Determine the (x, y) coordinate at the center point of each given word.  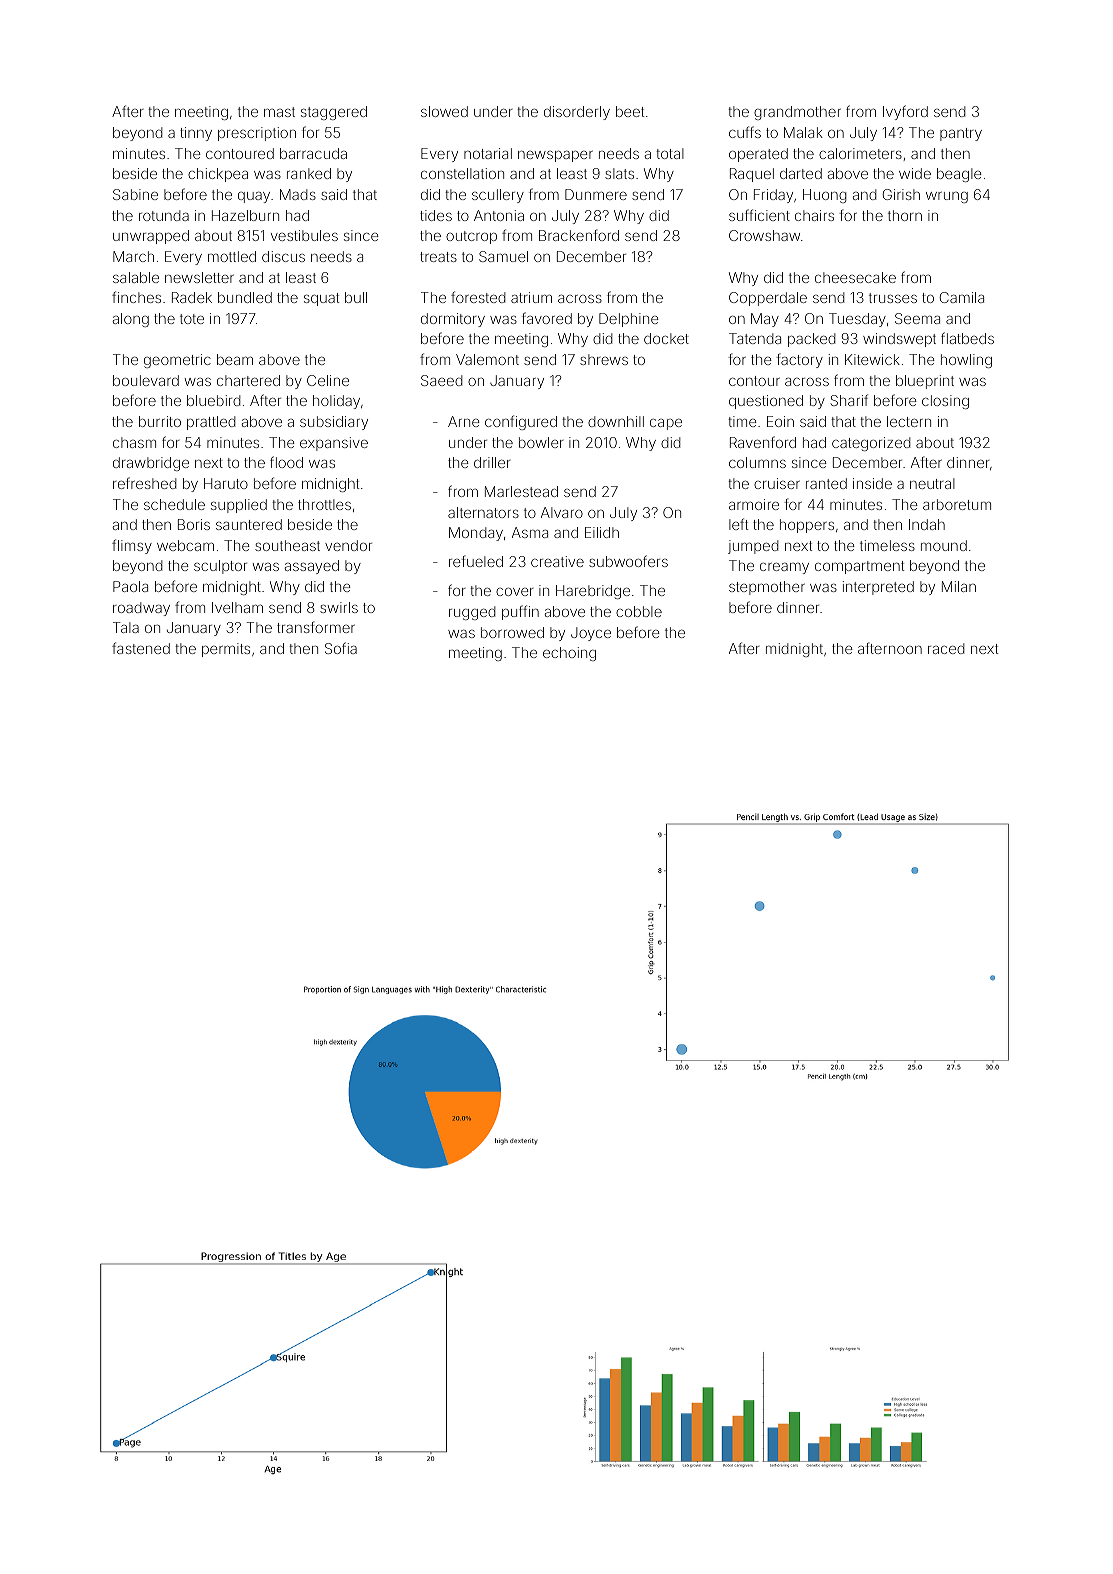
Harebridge (593, 592)
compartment (859, 567)
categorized (871, 444)
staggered (334, 113)
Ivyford (905, 112)
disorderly (577, 113)
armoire (754, 504)
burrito (160, 421)
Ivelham (237, 607)
